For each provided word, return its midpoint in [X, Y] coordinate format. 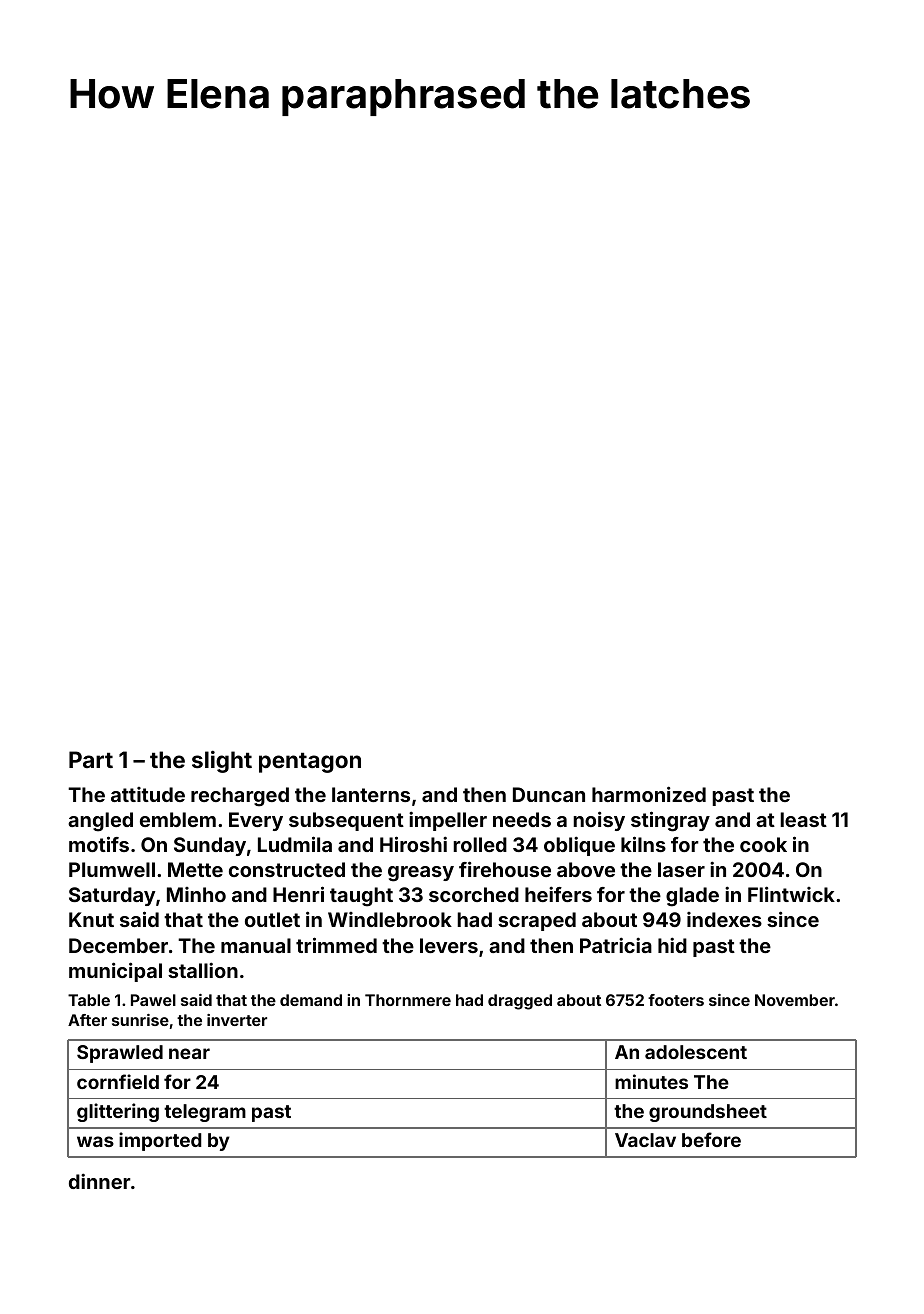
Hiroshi [413, 844]
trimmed [336, 945]
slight [222, 762]
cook [763, 844]
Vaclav [645, 1140]
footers [676, 1000]
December [118, 945]
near [189, 1053]
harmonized [649, 794]
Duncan [549, 794]
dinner [100, 1181]
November [795, 1000]
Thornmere [408, 1000]
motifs [99, 844]
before [711, 1139]
